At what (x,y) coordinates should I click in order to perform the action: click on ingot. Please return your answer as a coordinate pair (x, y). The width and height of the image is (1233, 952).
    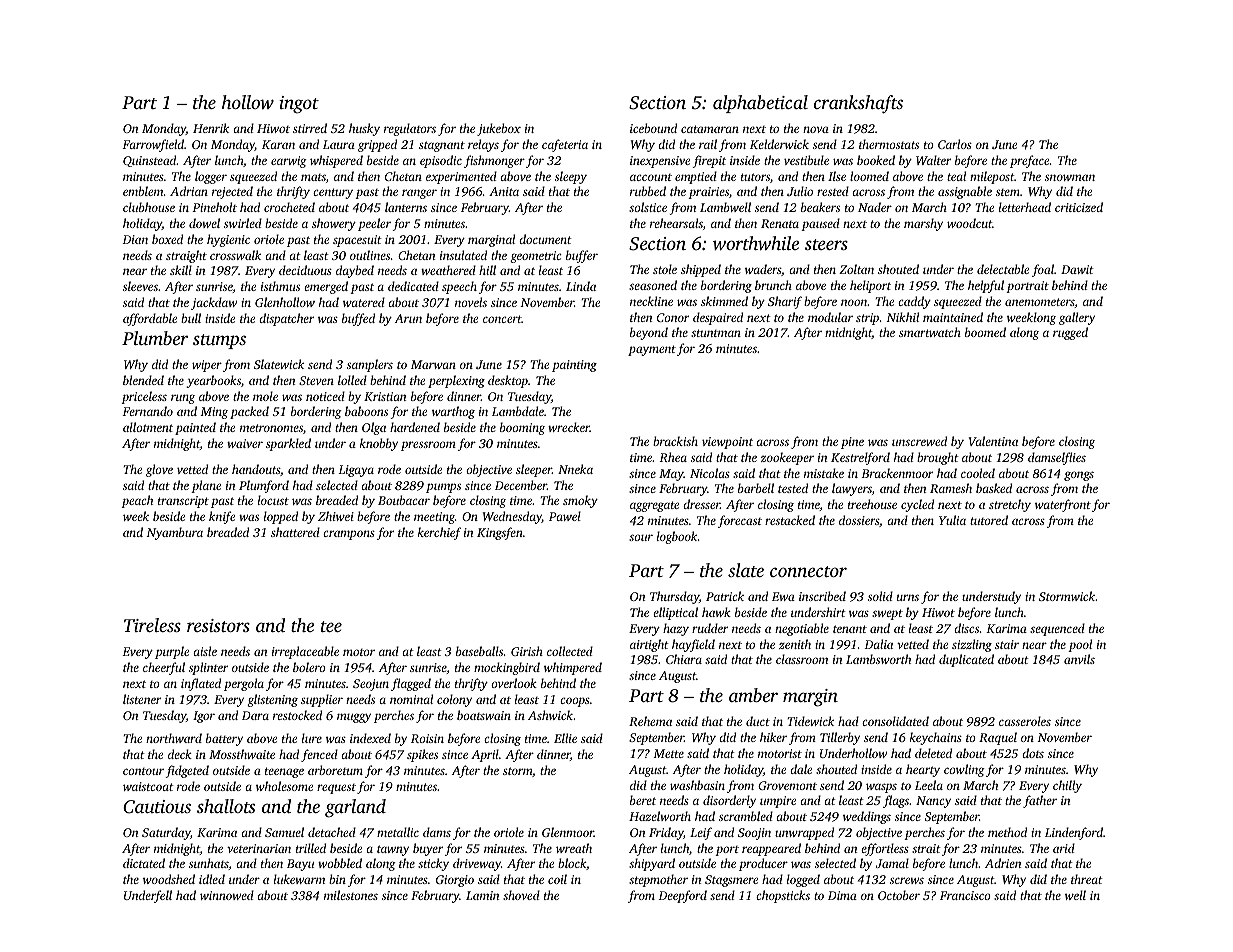
    Looking at the image, I should click on (299, 105).
